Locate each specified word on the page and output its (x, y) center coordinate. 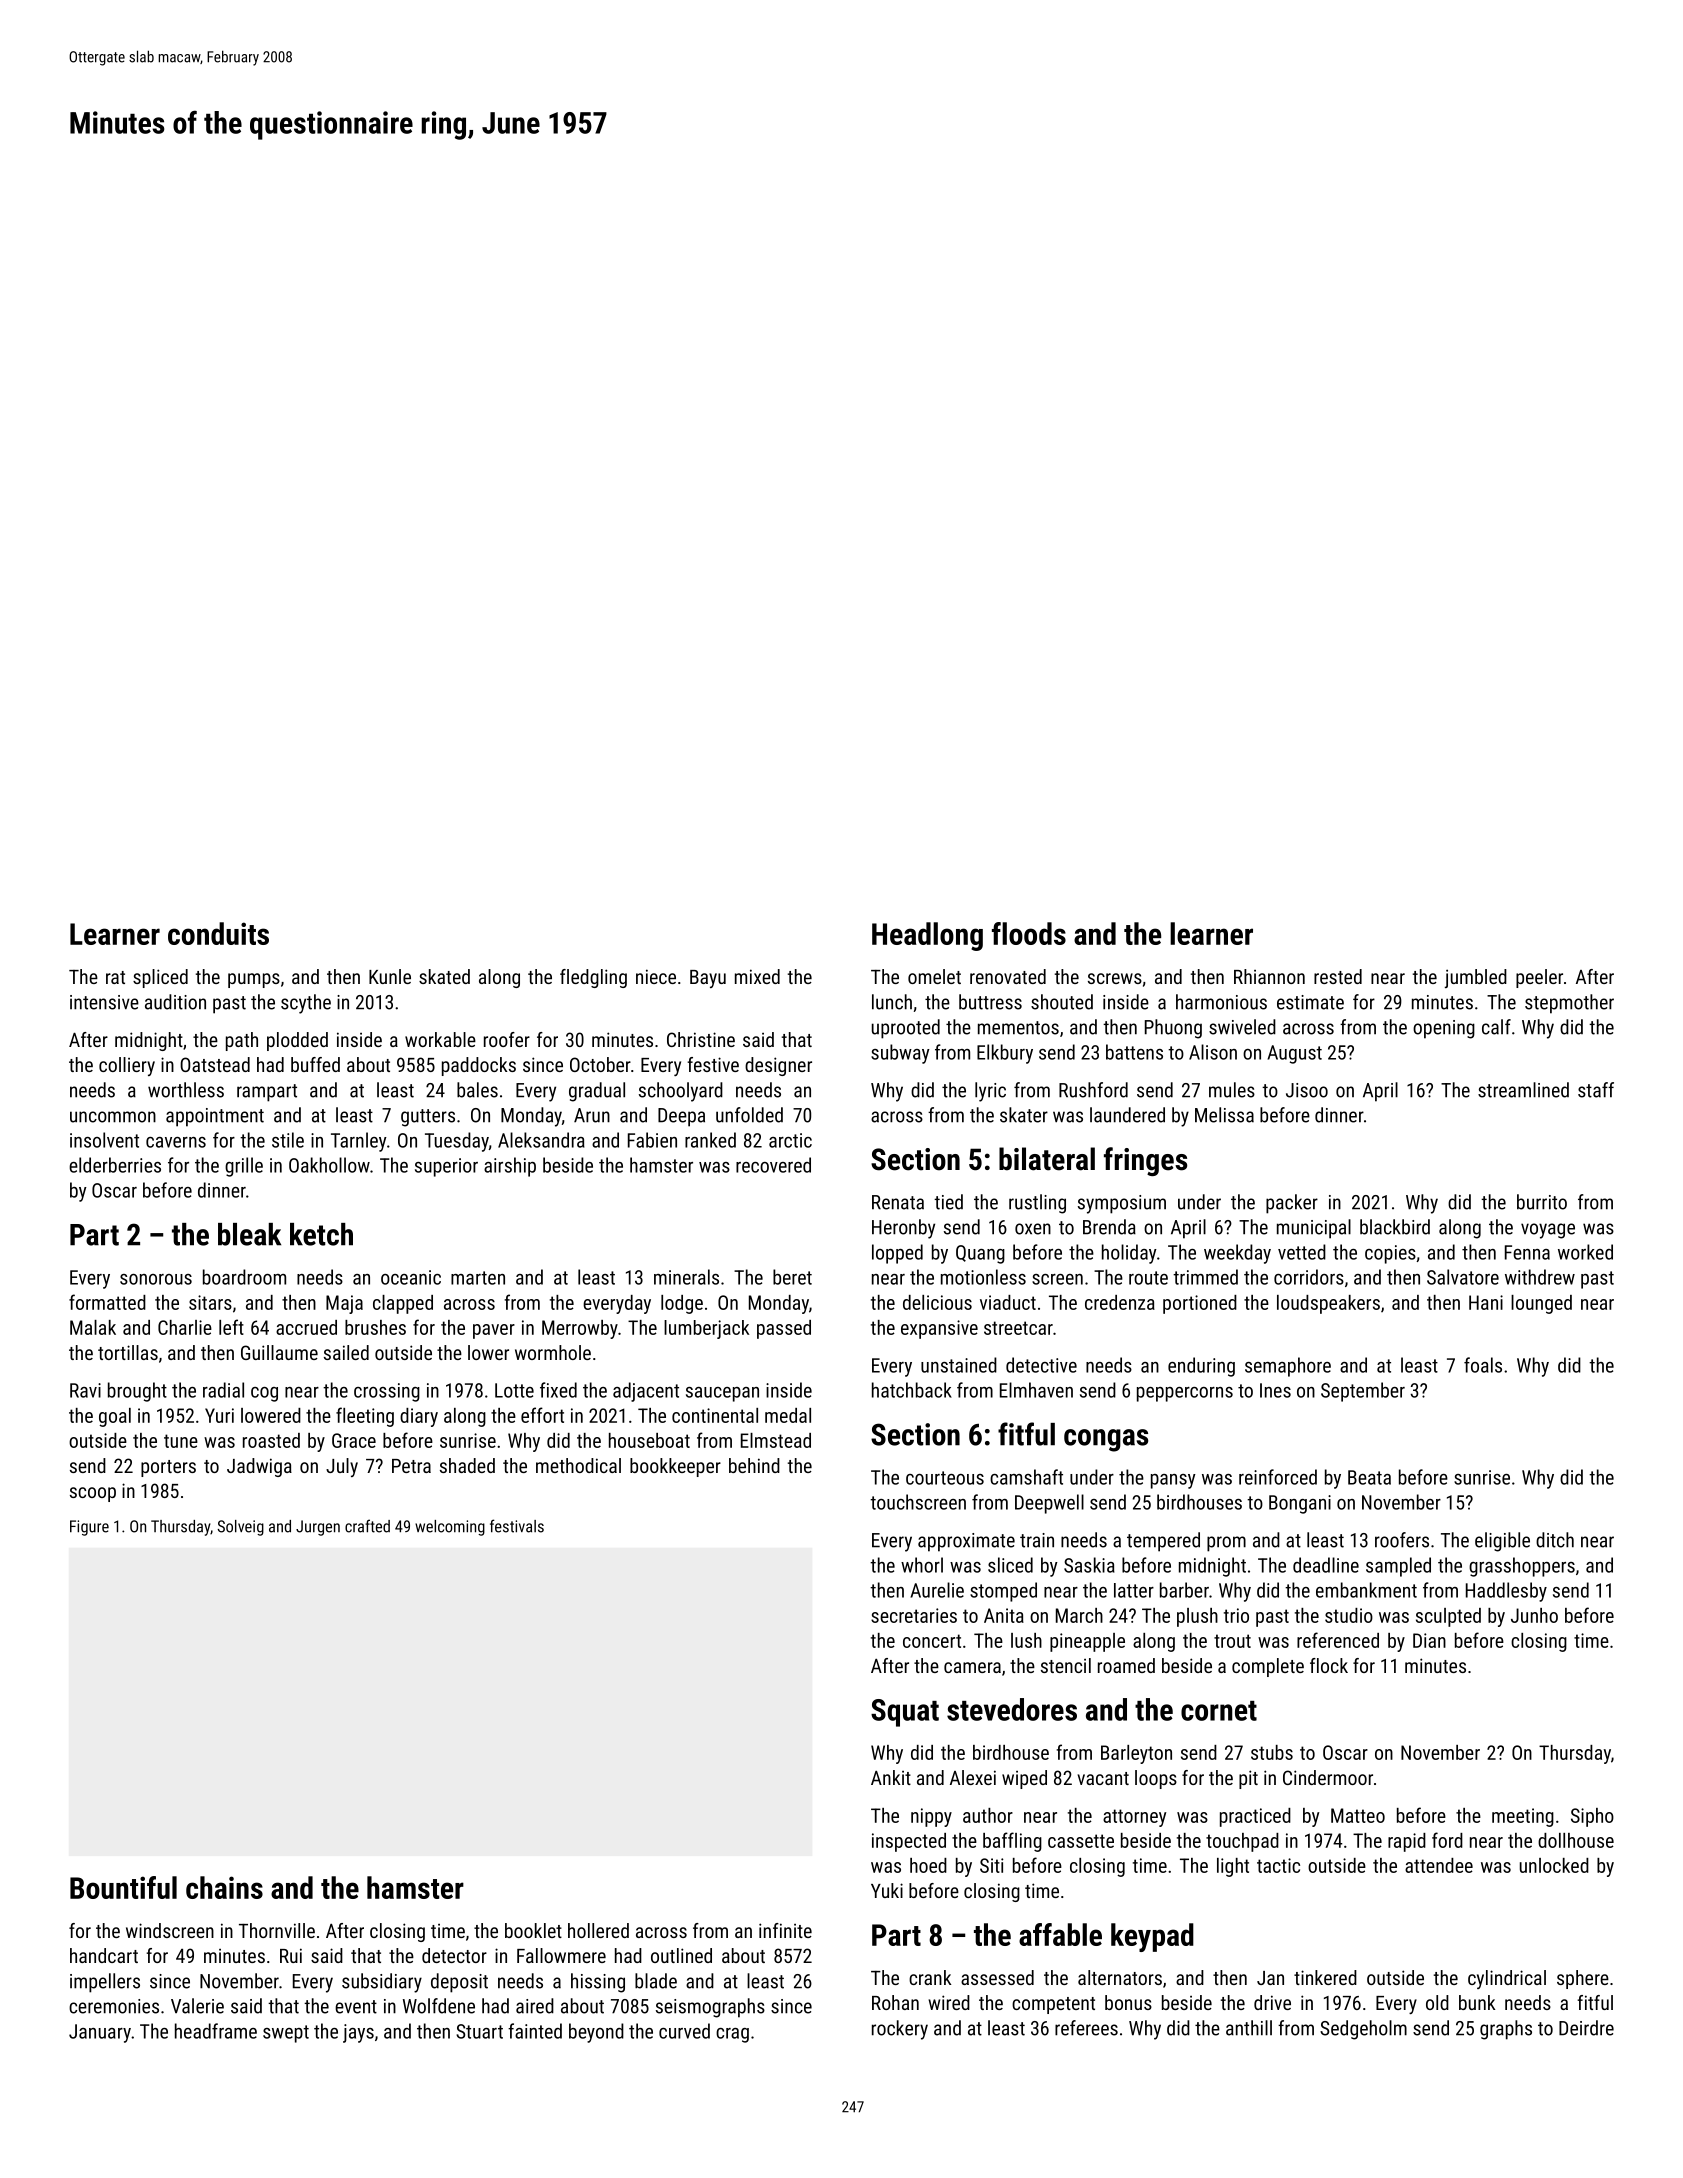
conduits (218, 933)
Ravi (85, 1390)
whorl (922, 1565)
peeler (1539, 978)
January (100, 2033)
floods (1029, 933)
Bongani (1300, 1504)
